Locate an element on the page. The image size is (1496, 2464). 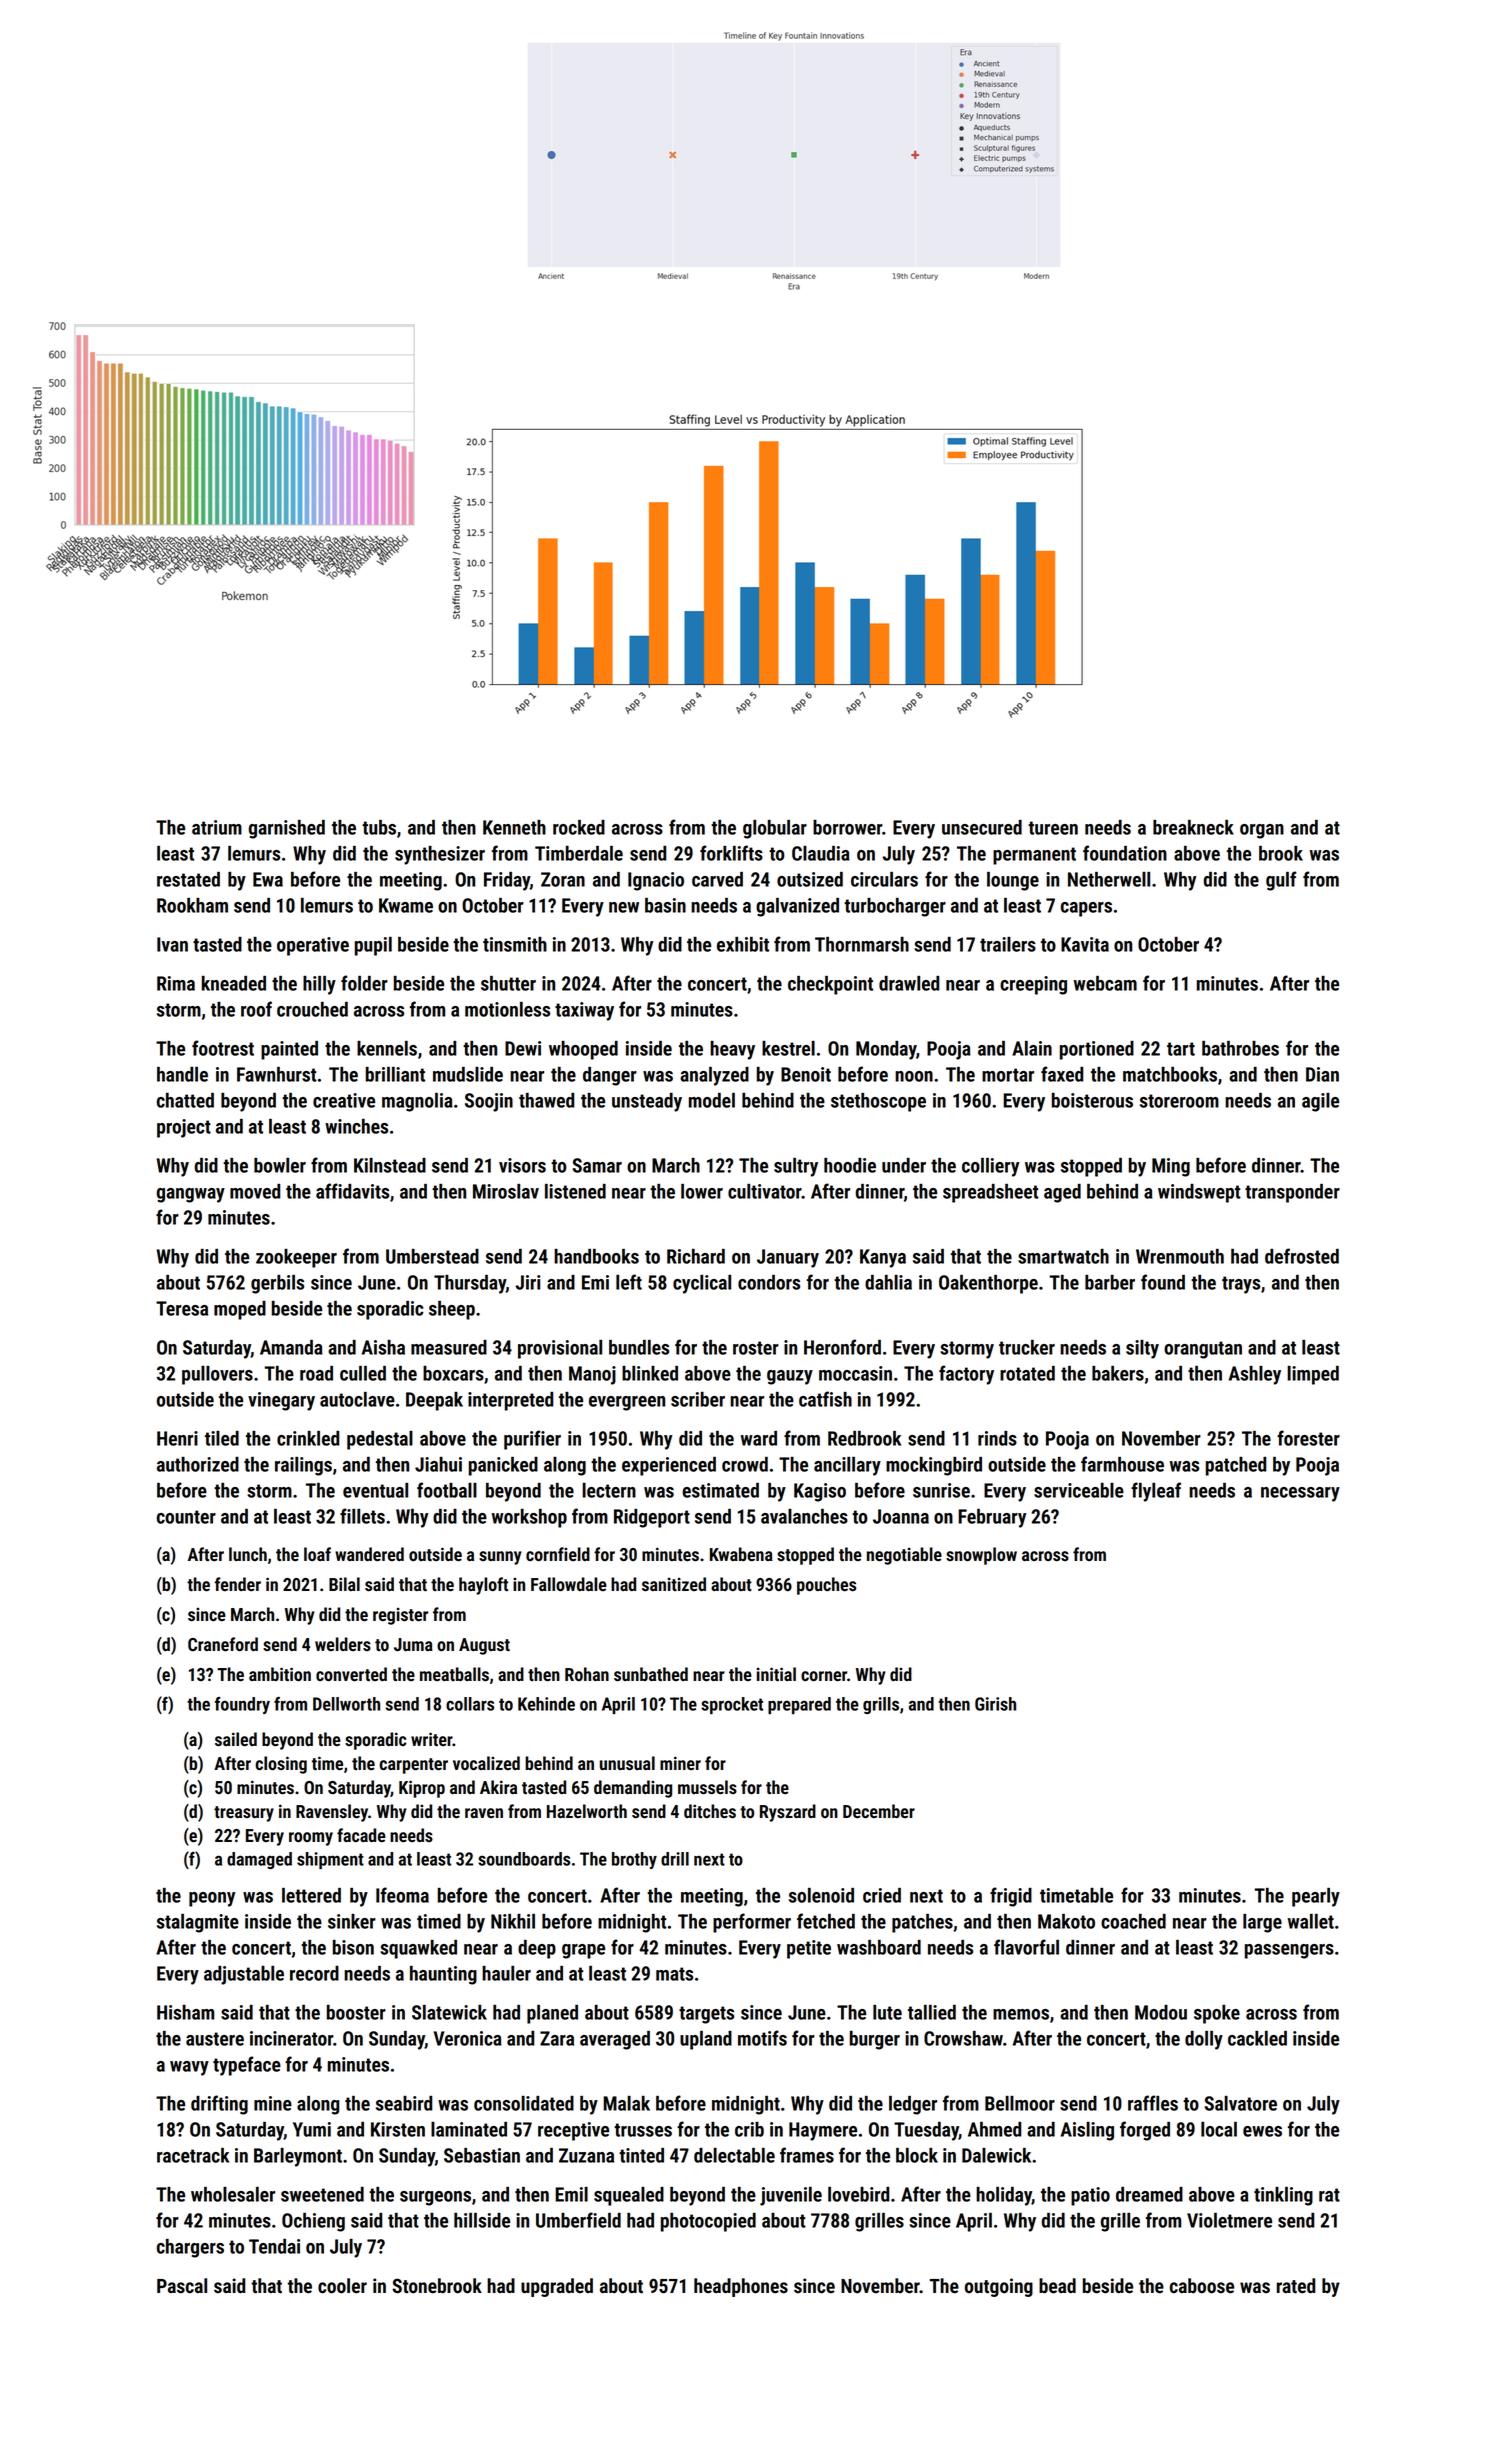
webcam is located at coordinates (1105, 983).
